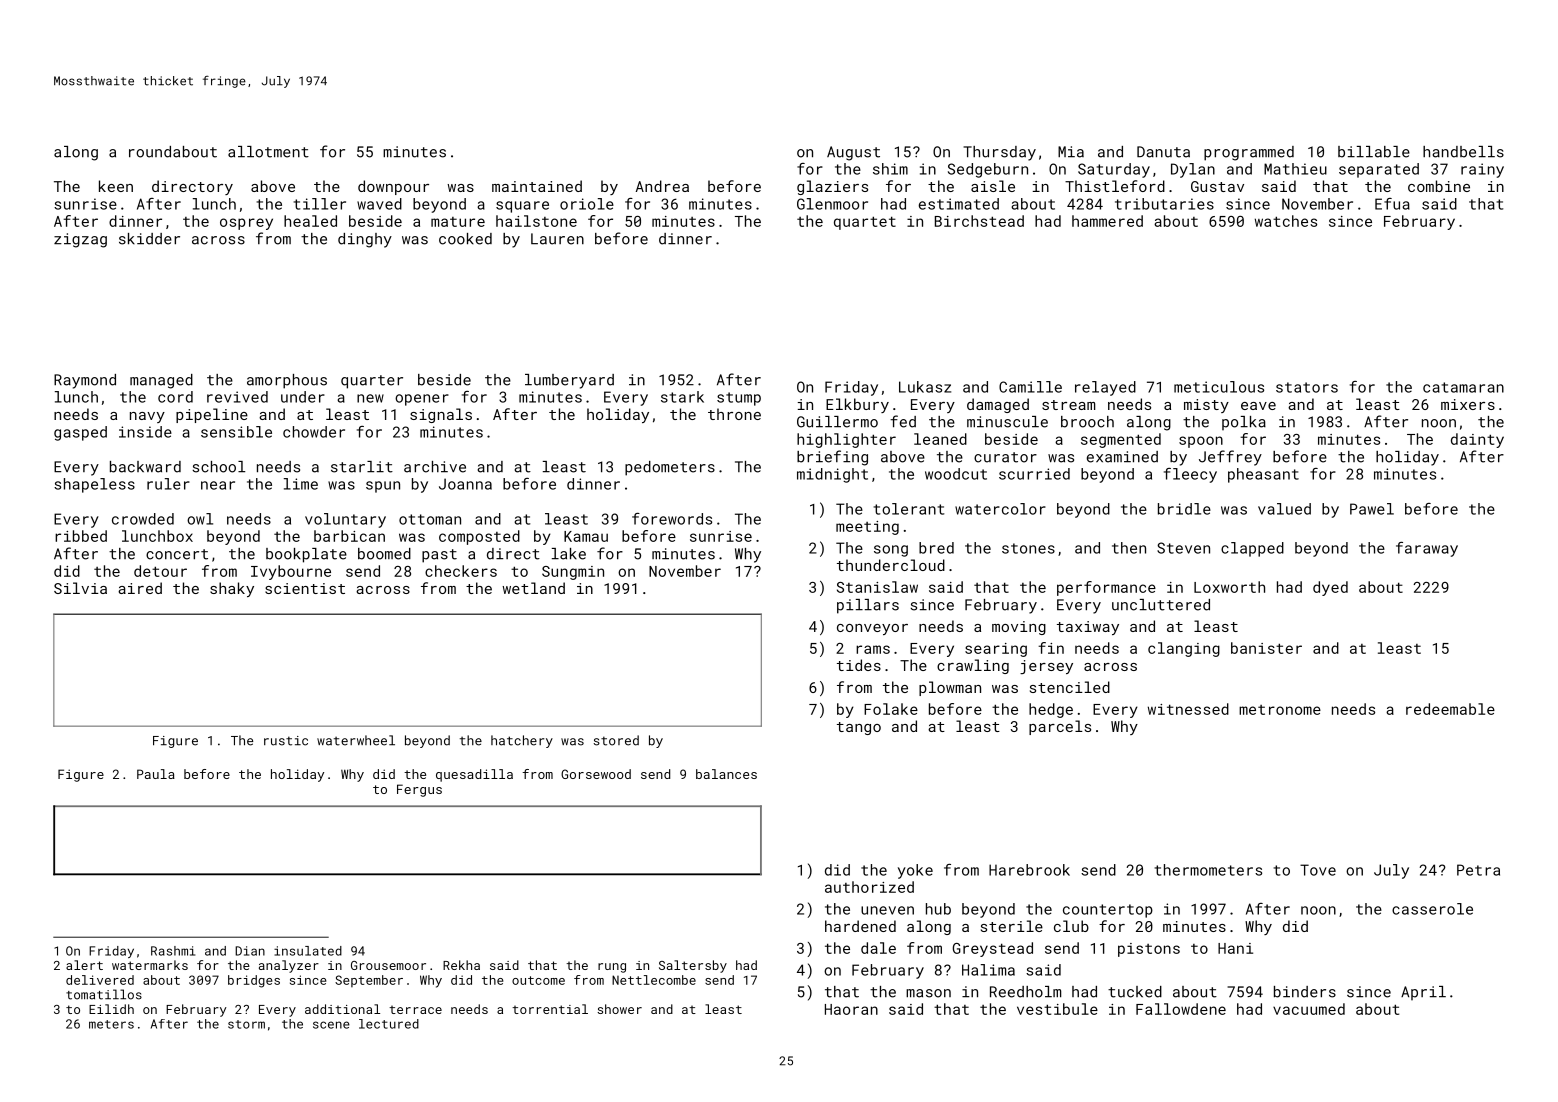 Image resolution: width=1558 pixels, height=1102 pixels. I want to click on scientist, so click(305, 588).
